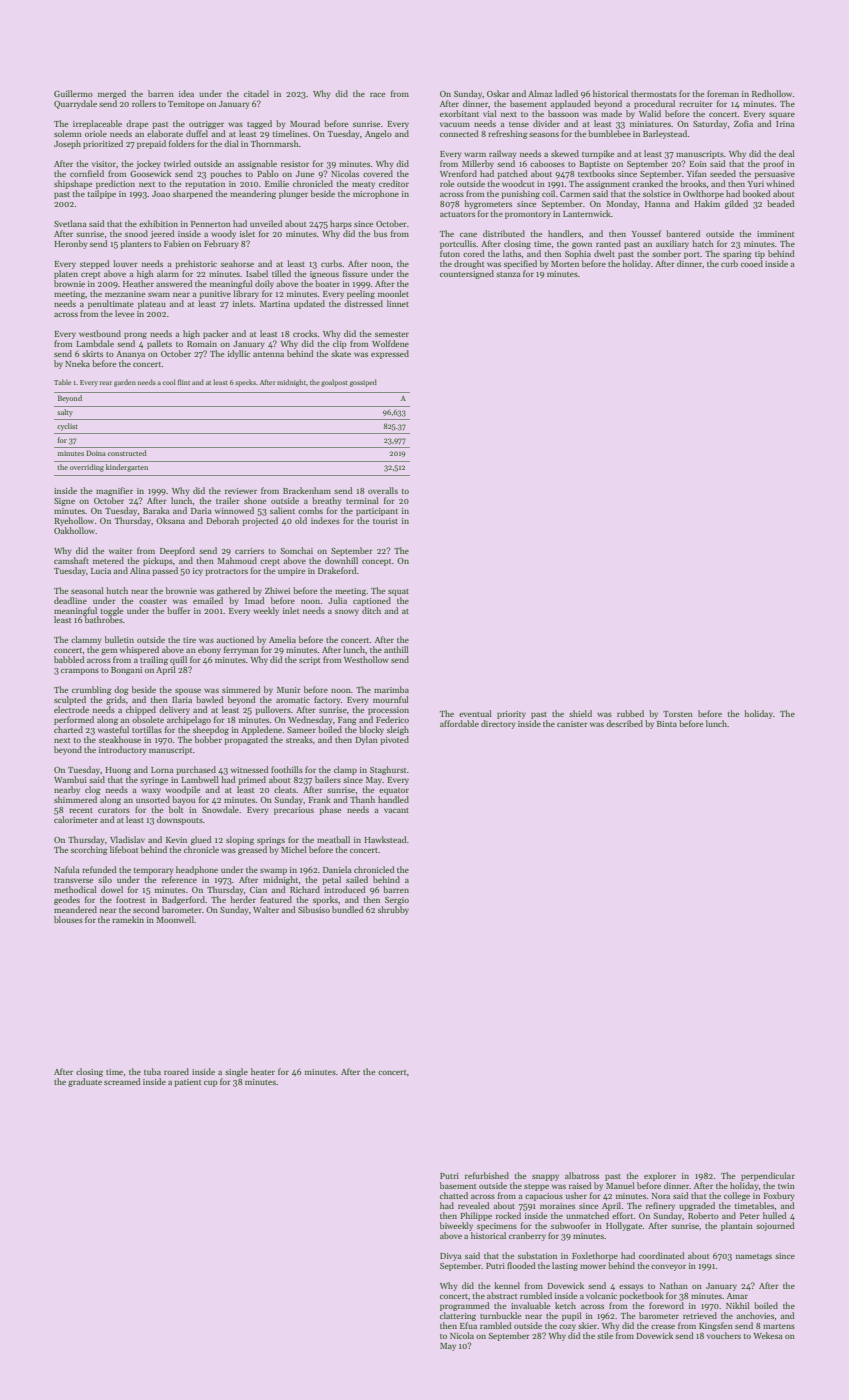  Describe the element at coordinates (768, 1176) in the image. I see `perpendicular` at that location.
